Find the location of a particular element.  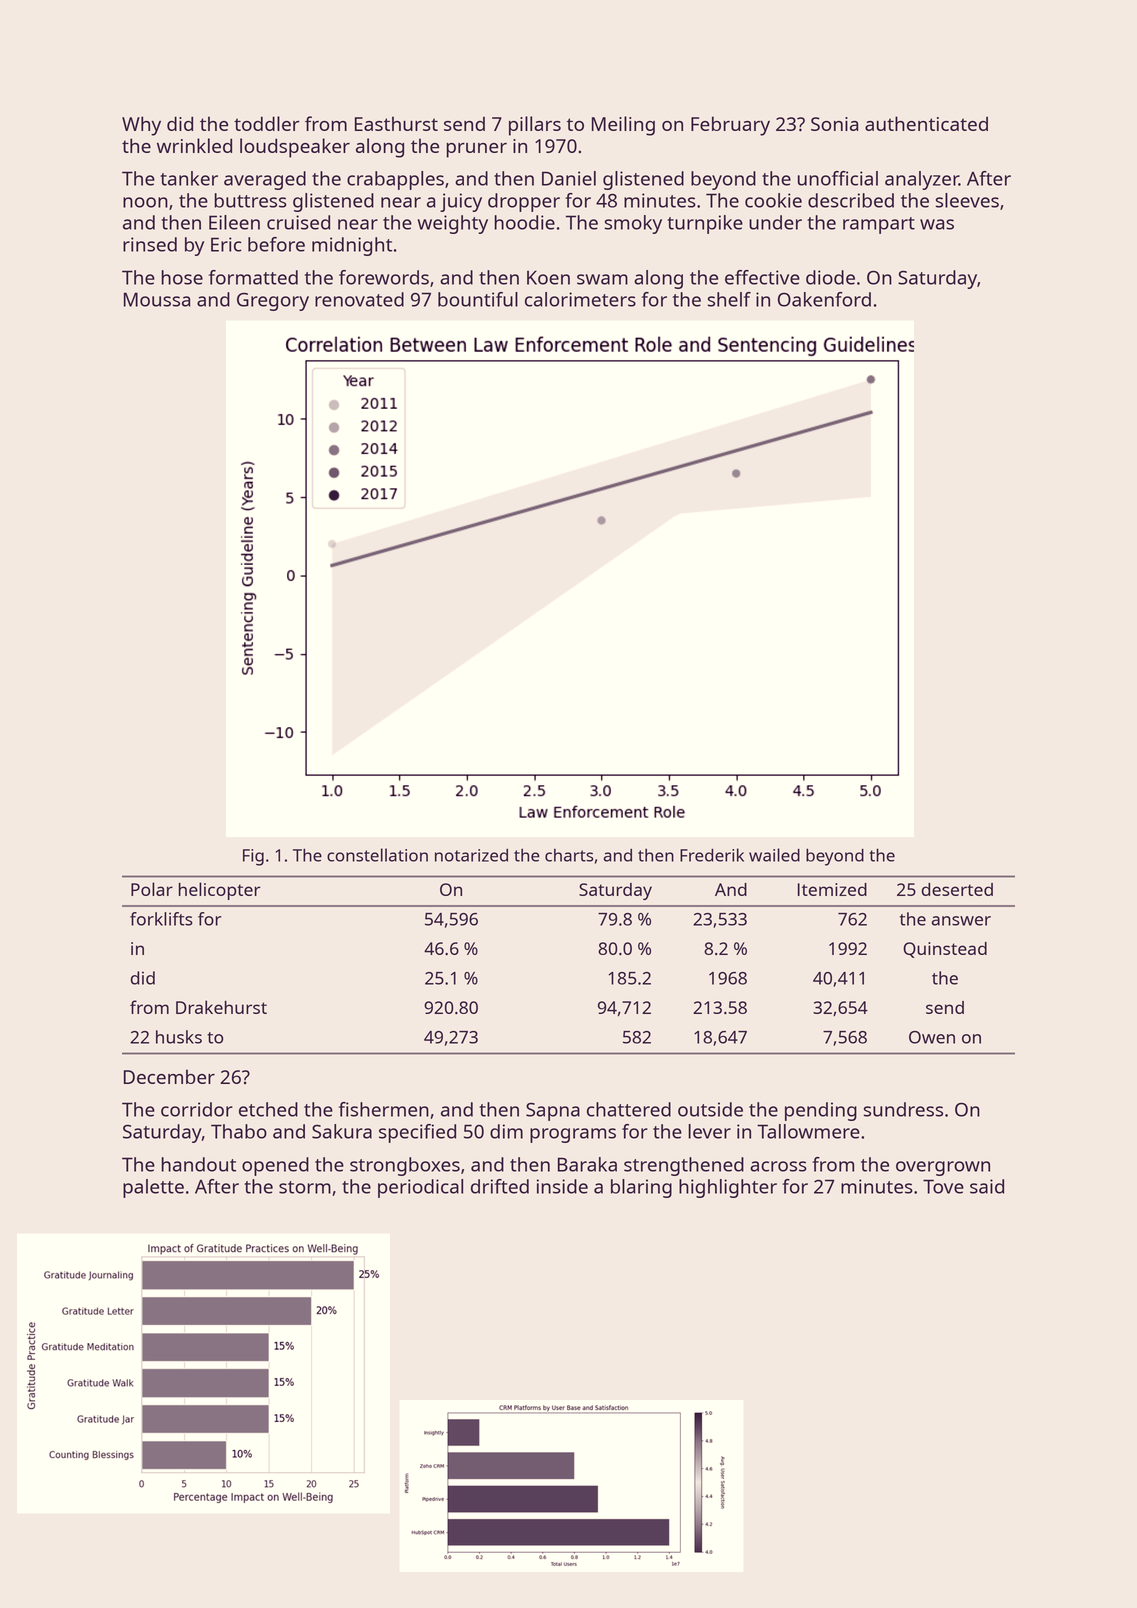

wailed is located at coordinates (774, 855).
